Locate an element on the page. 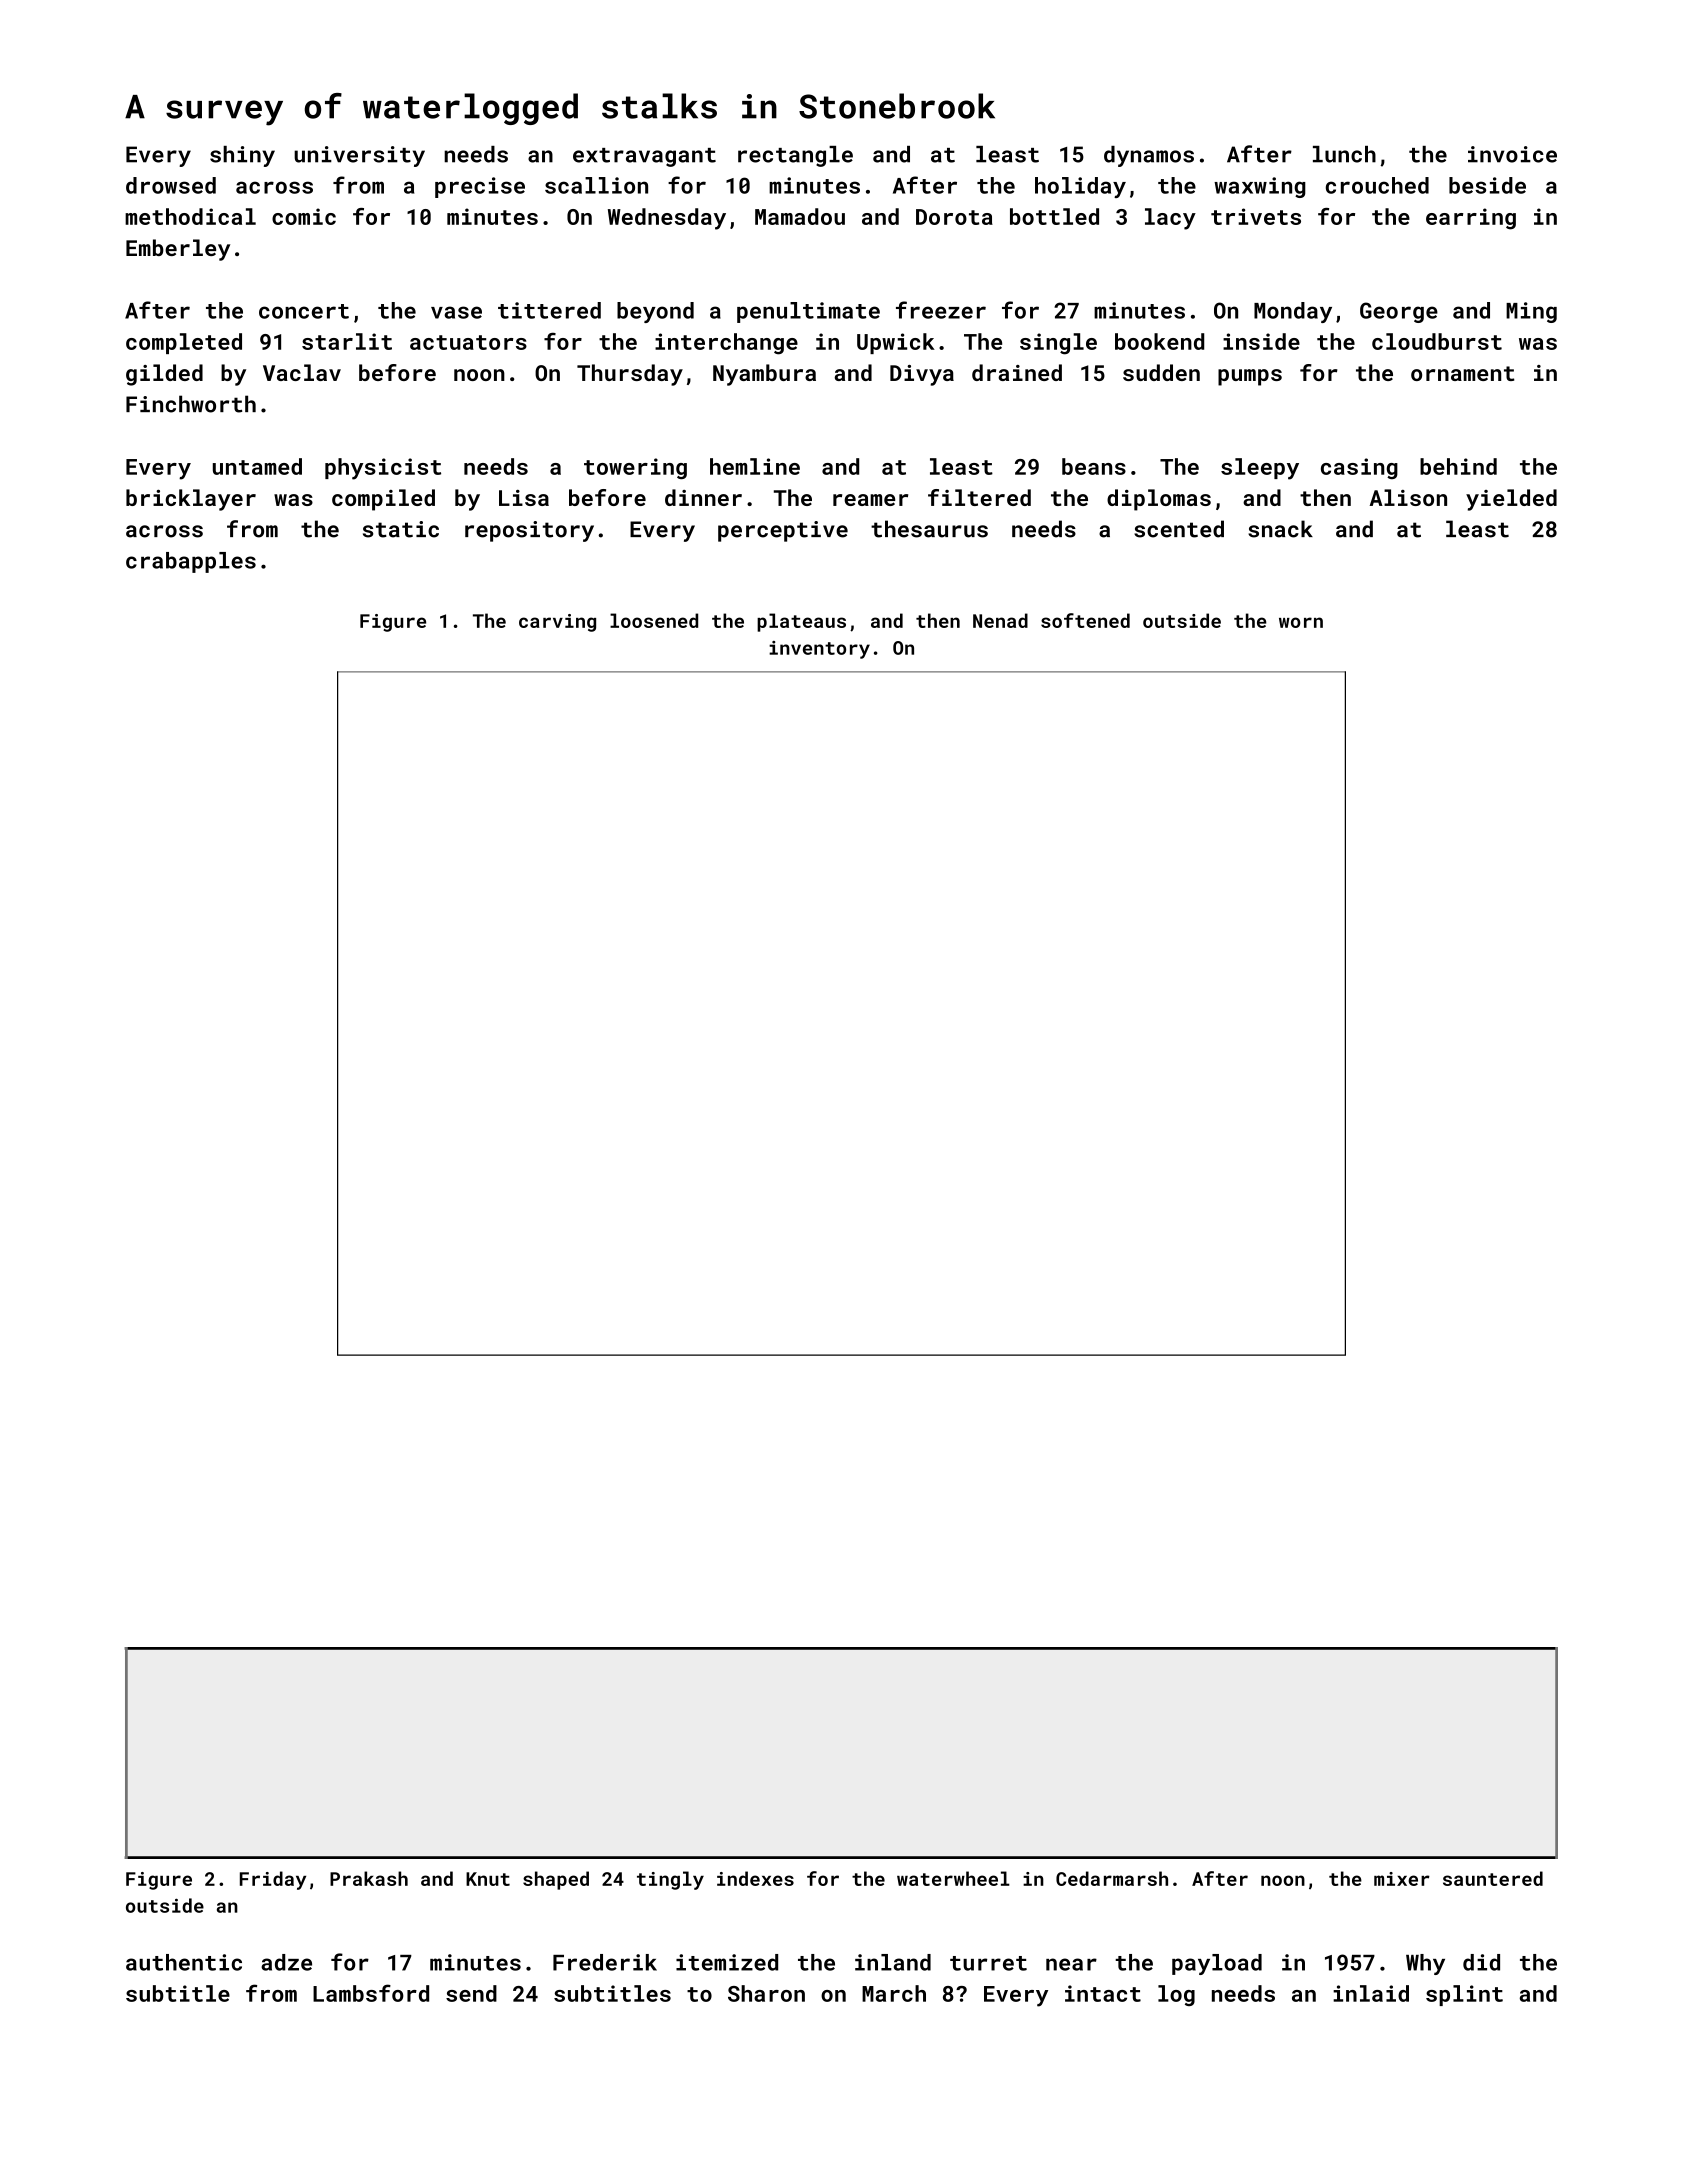 The height and width of the page is (2178, 1683). shaped is located at coordinates (556, 1880).
